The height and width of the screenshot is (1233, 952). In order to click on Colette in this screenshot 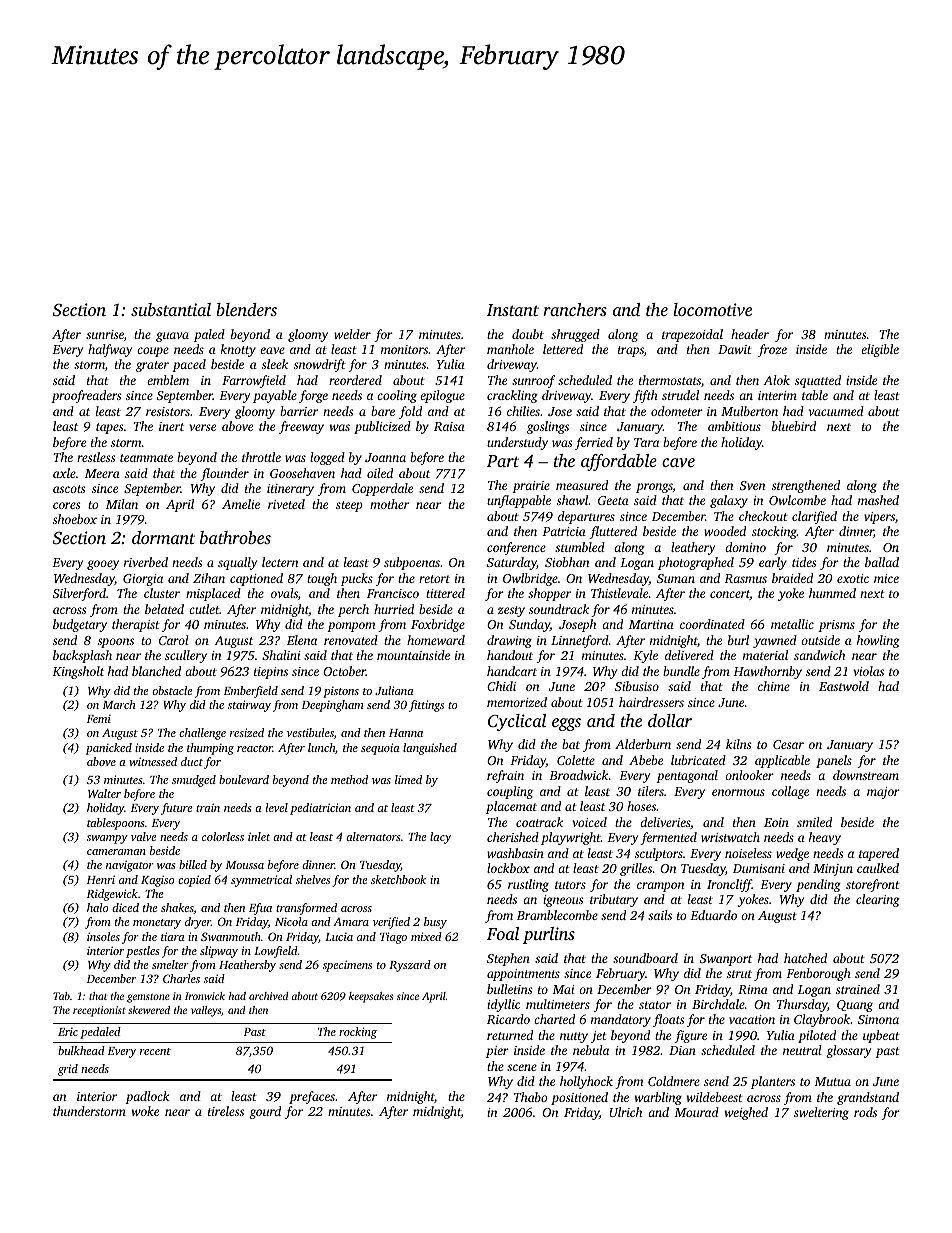, I will do `click(576, 760)`.
